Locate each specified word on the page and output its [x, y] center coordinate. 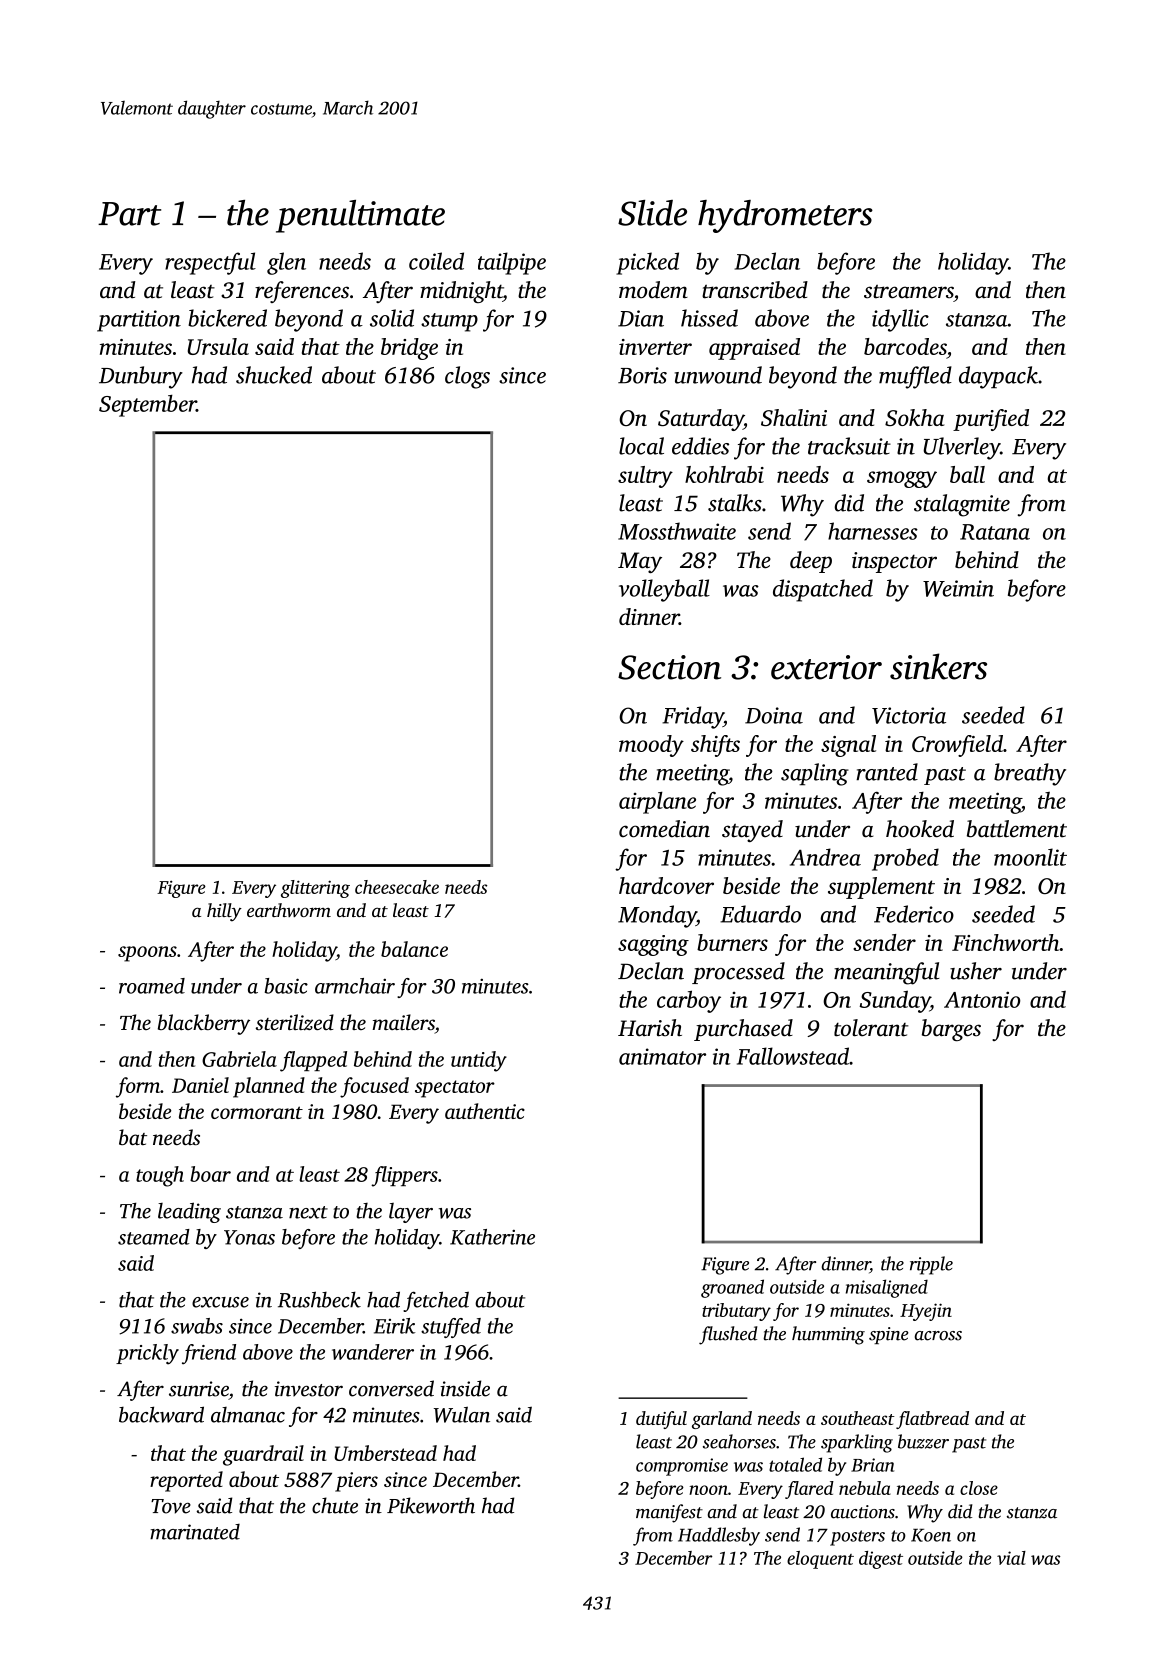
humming [828, 1335]
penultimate [360, 216]
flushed [728, 1335]
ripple [931, 1265]
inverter [655, 347]
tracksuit [849, 446]
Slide [652, 213]
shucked [274, 375]
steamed [154, 1237]
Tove [171, 1506]
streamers [909, 292]
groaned [732, 1288]
